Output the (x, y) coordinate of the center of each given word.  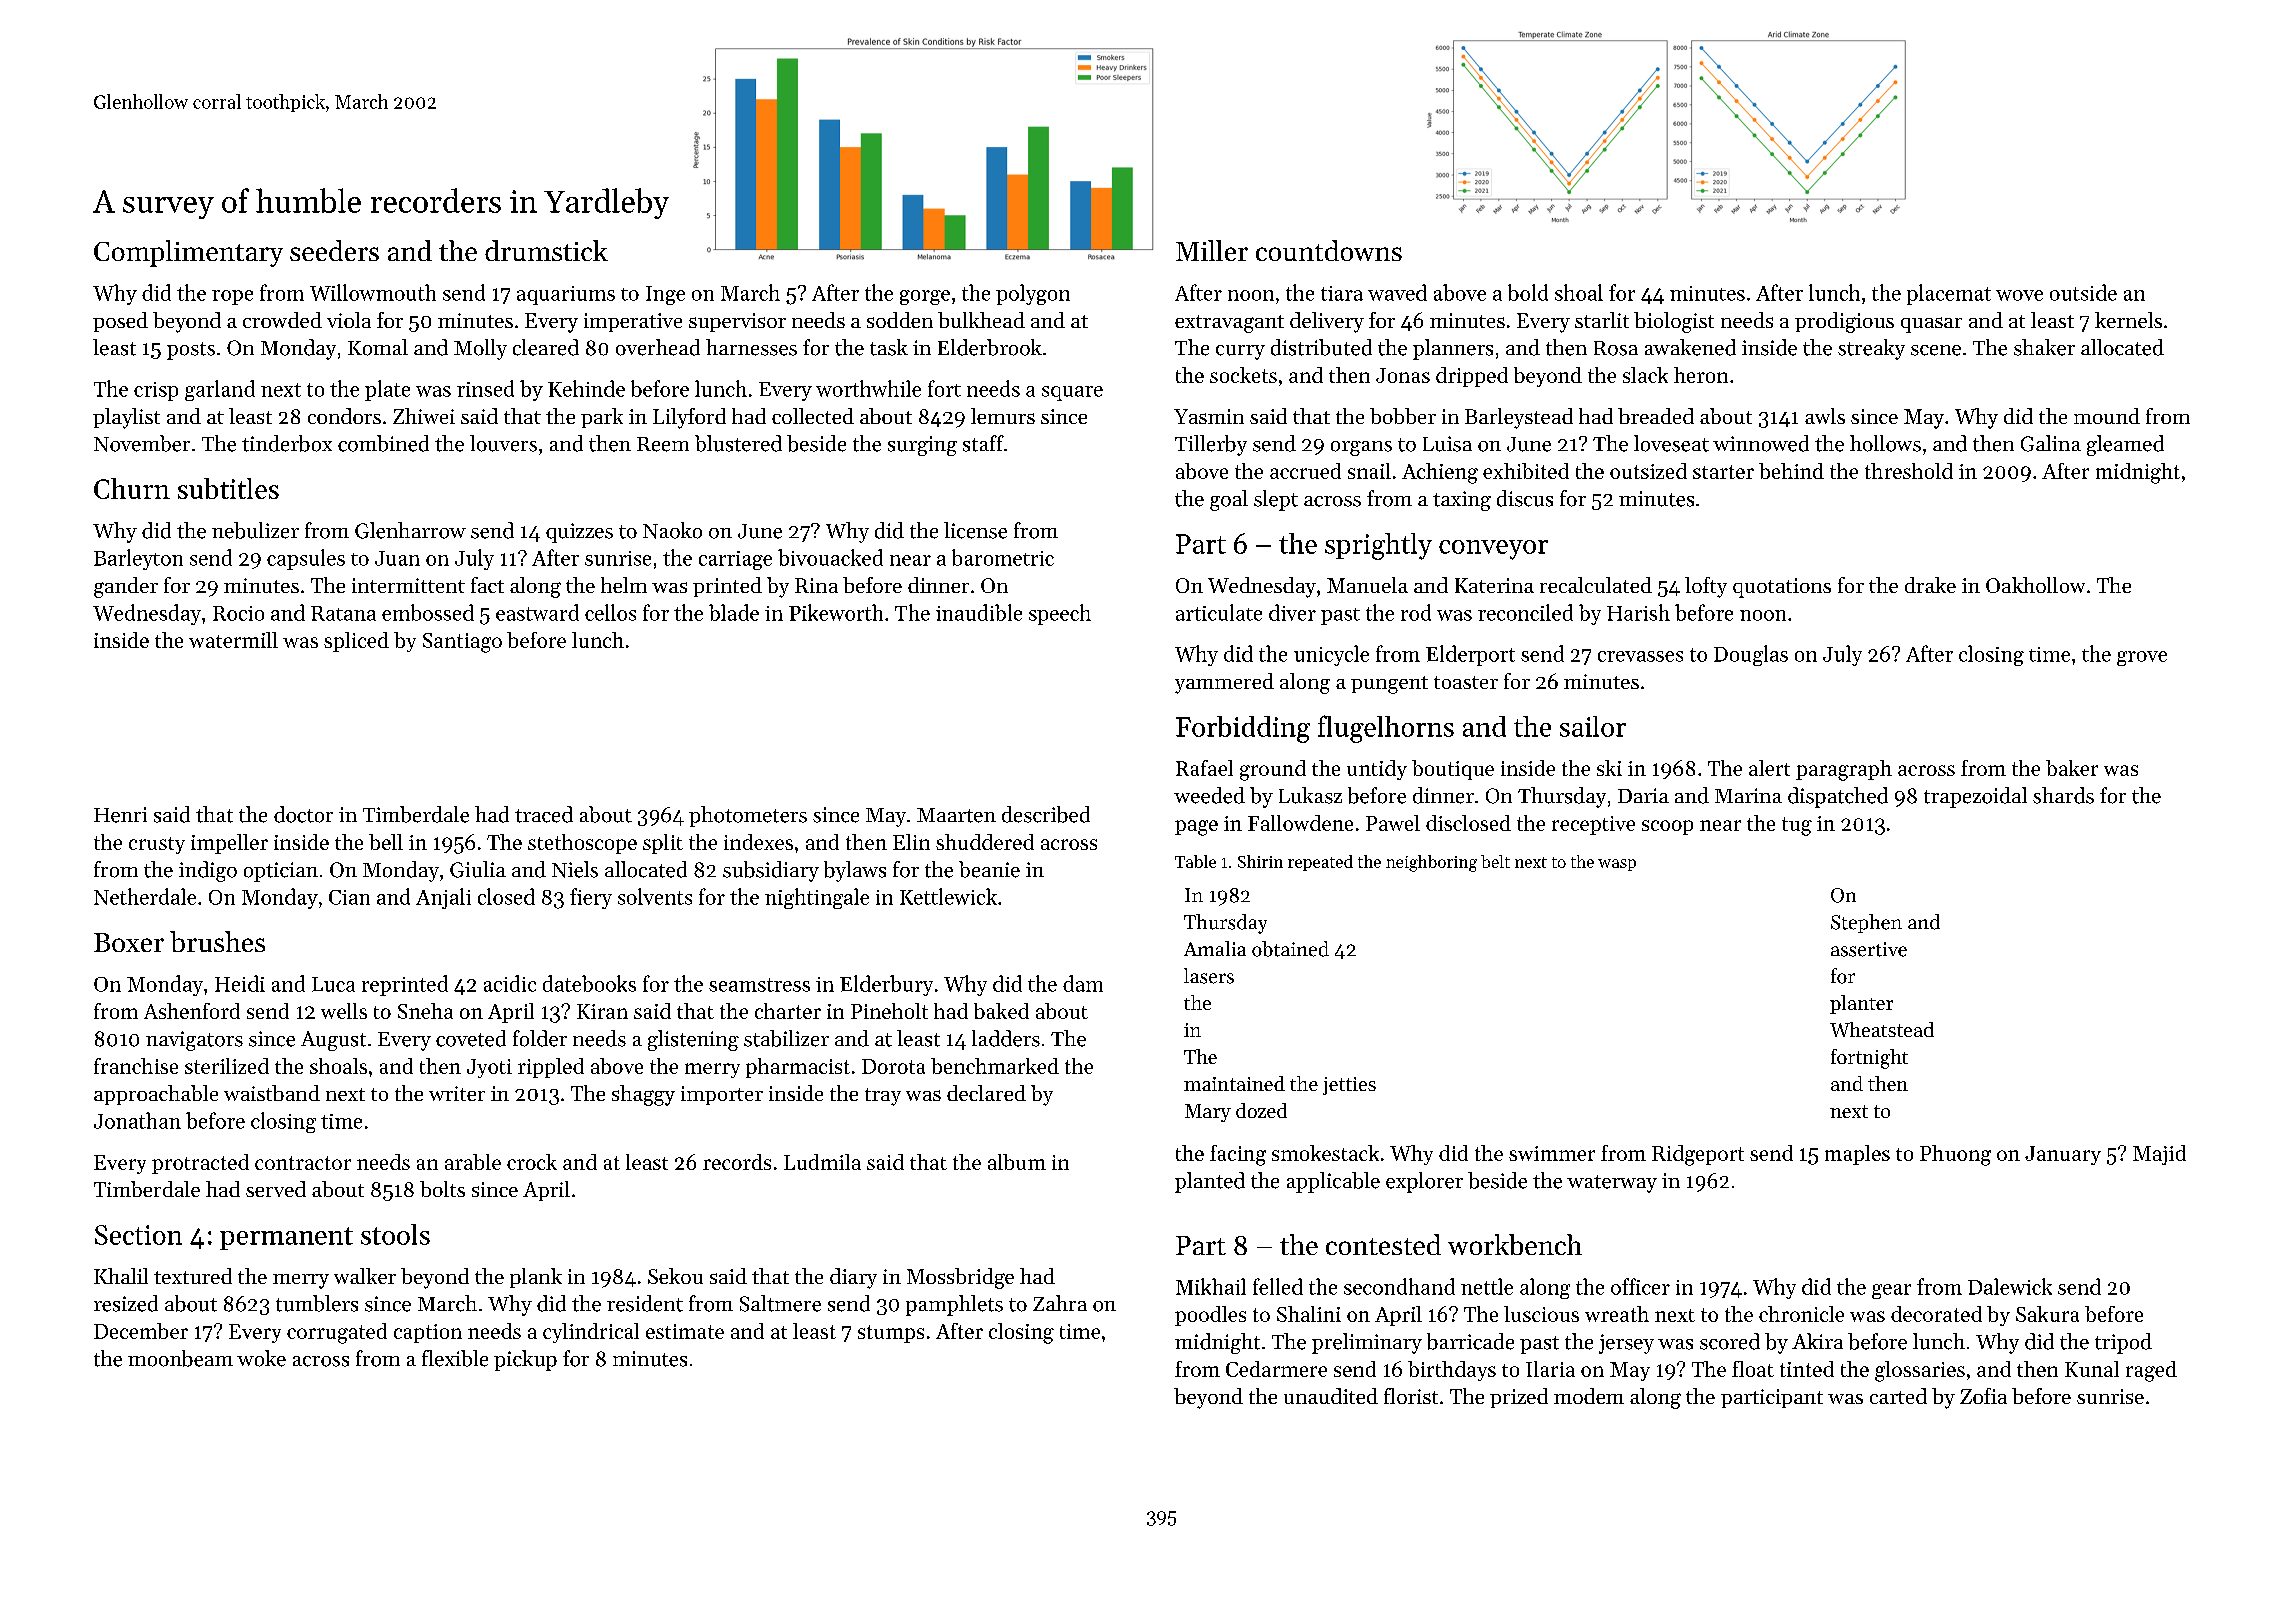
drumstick (546, 250)
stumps (891, 1334)
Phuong (1955, 1155)
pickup (525, 1360)
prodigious (1844, 322)
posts (191, 351)
